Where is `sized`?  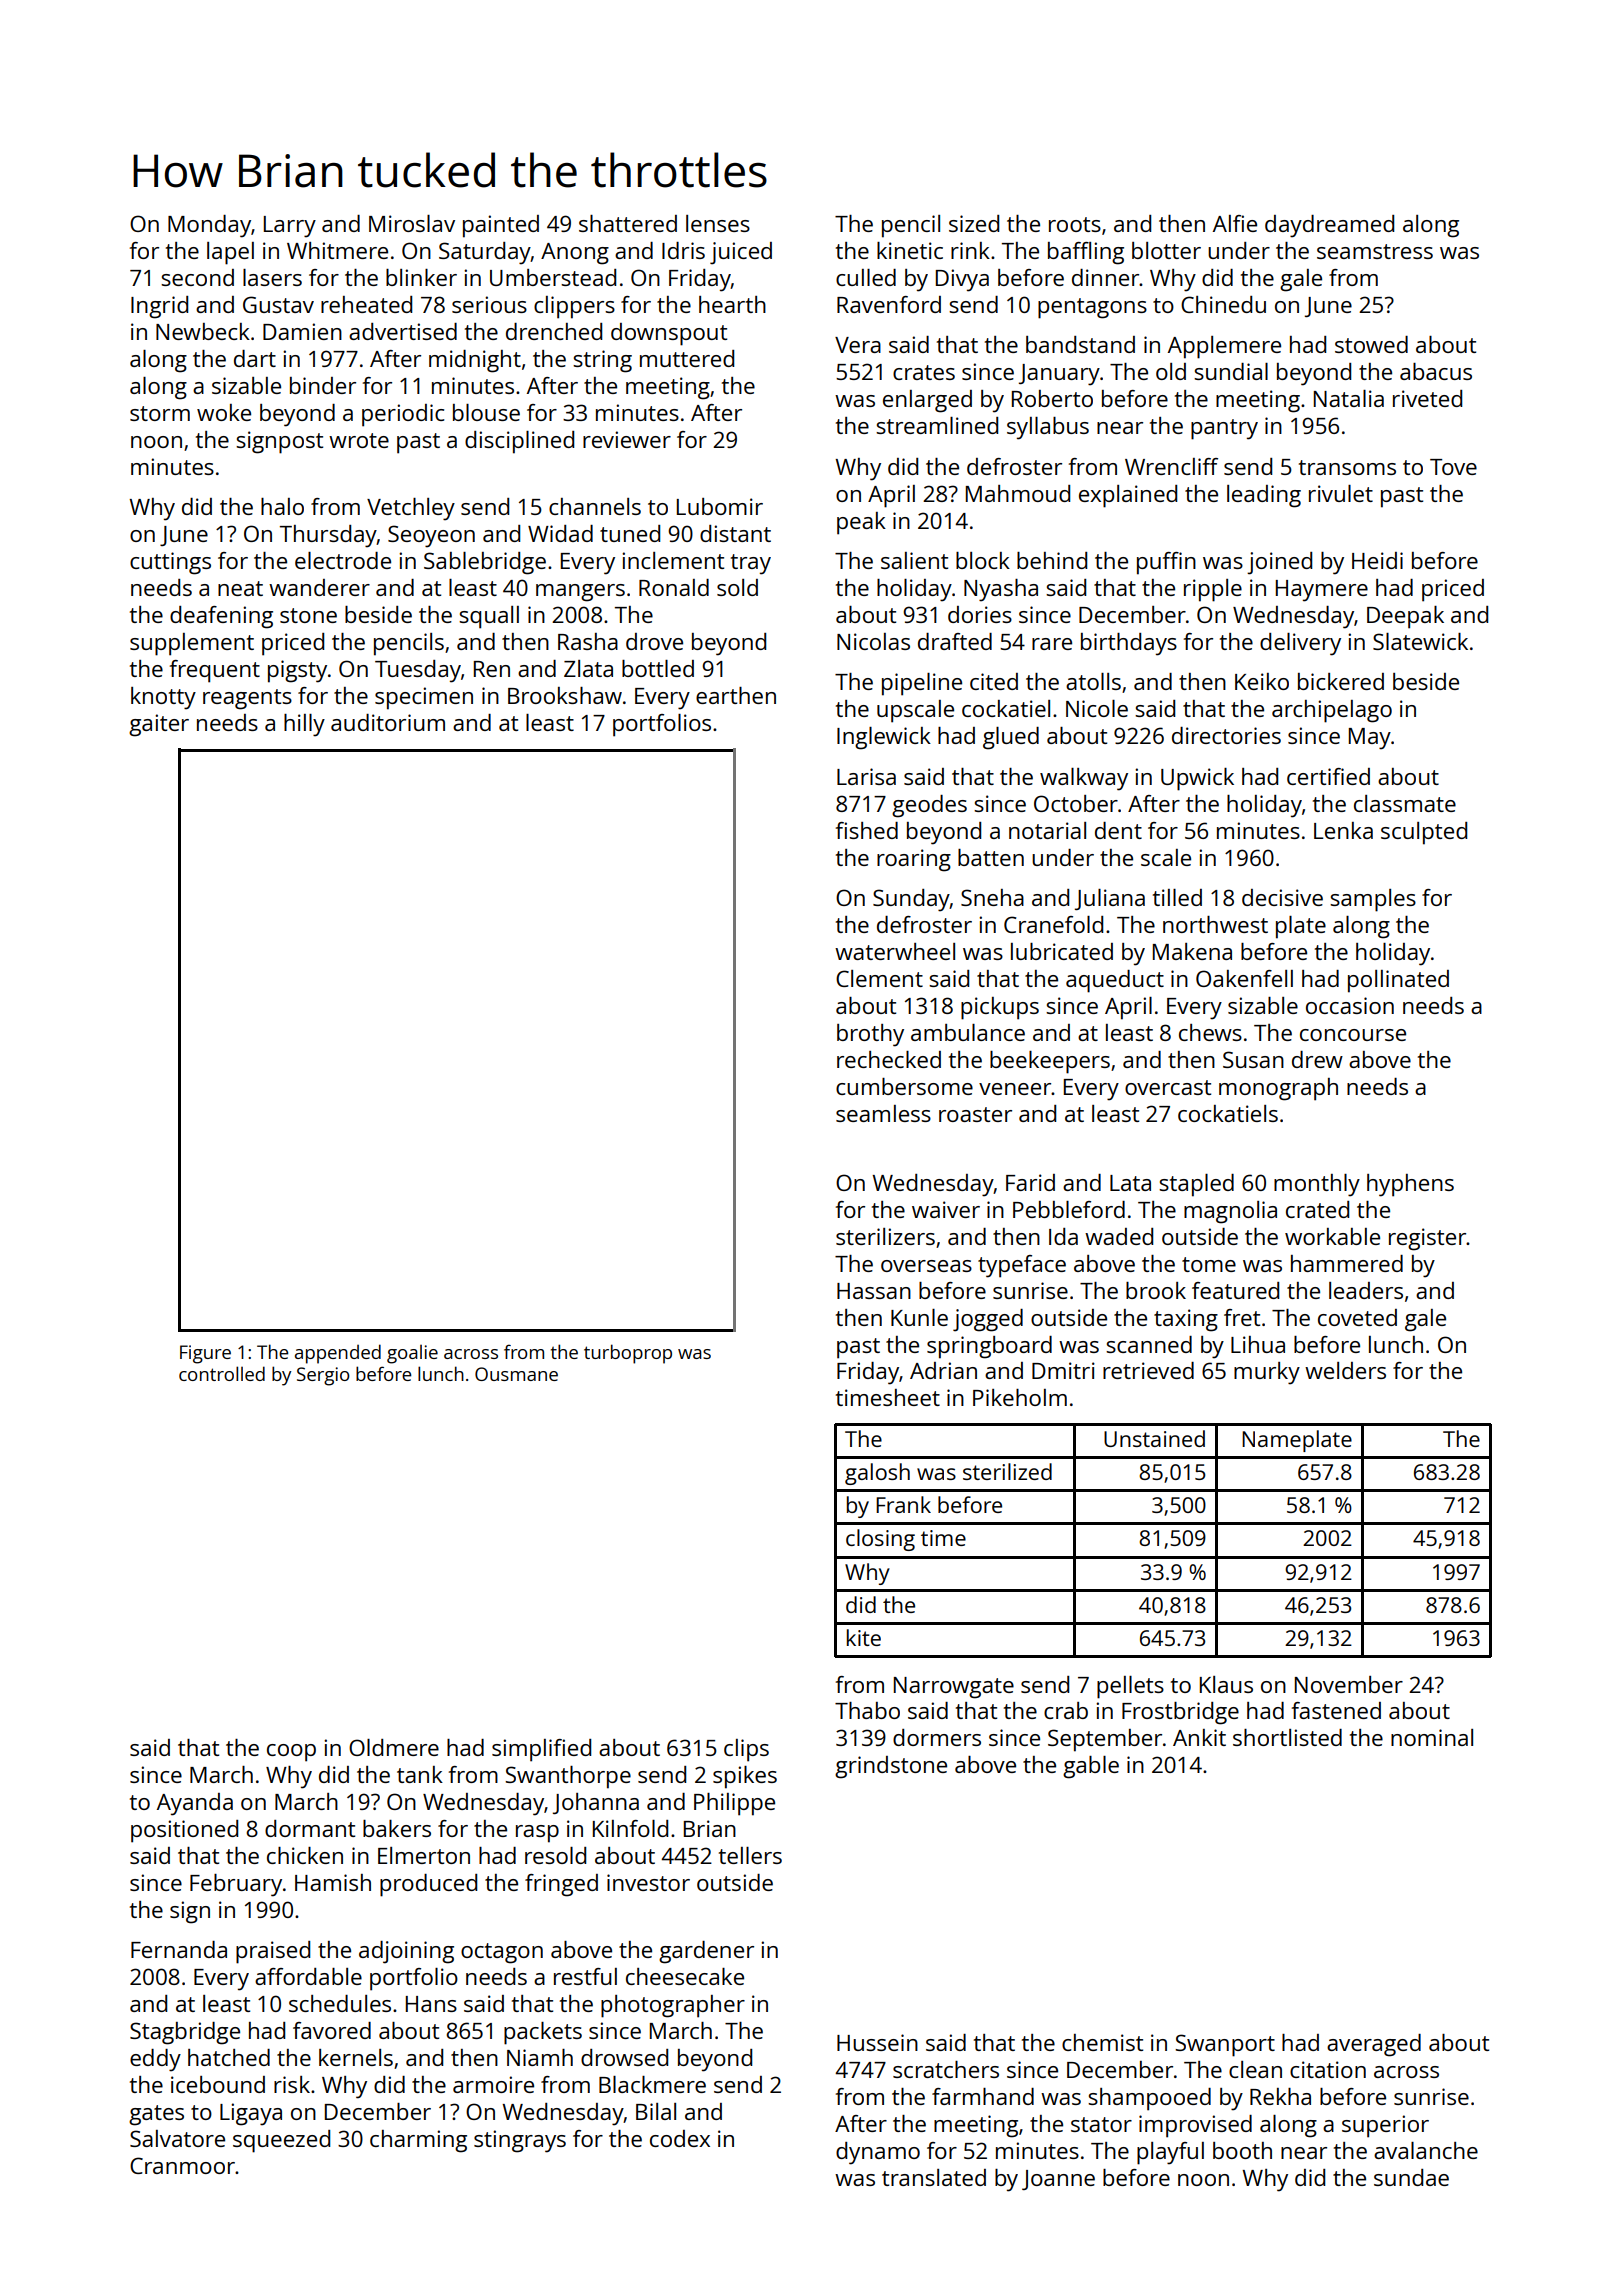 sized is located at coordinates (974, 223).
